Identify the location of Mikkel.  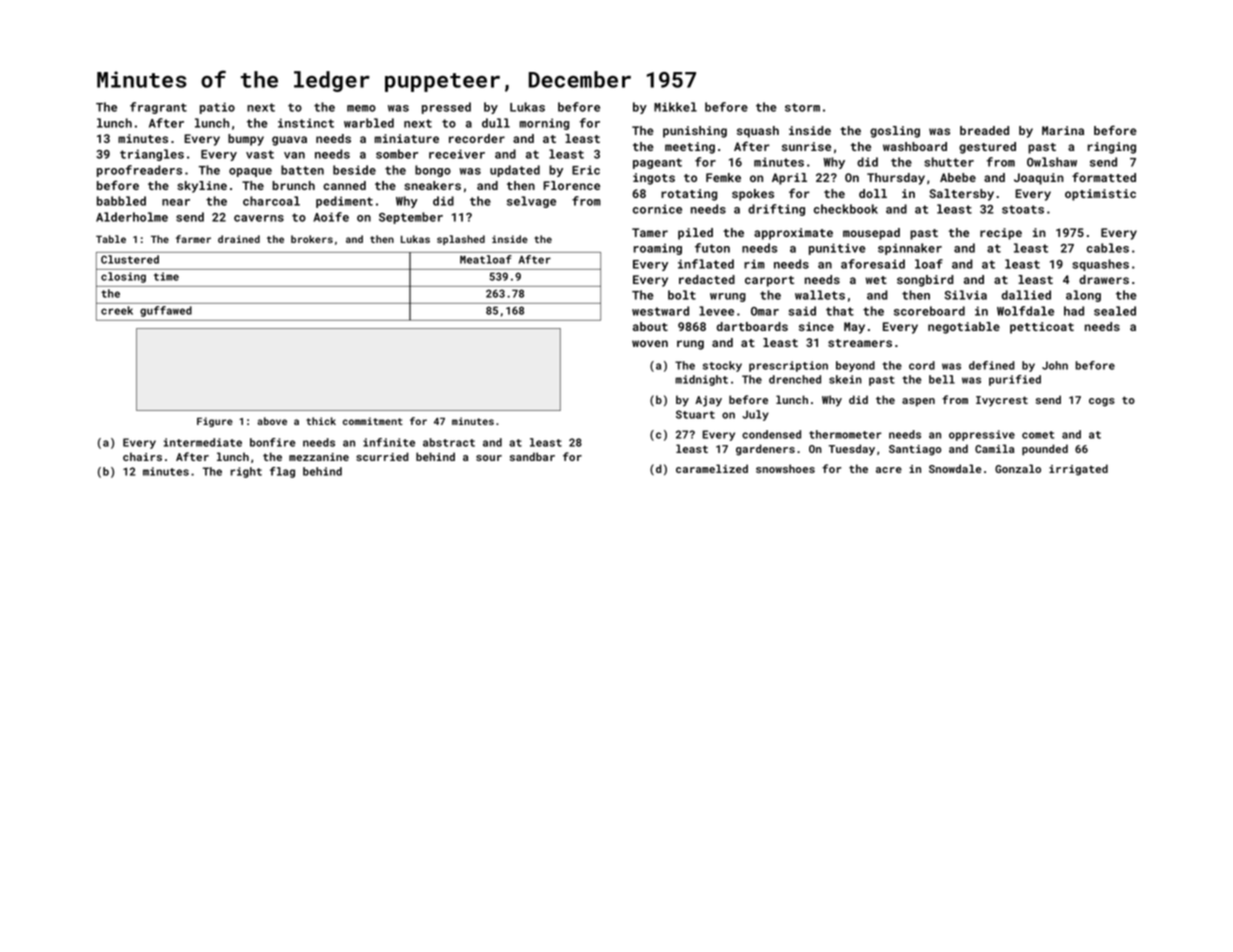
(675, 107).
